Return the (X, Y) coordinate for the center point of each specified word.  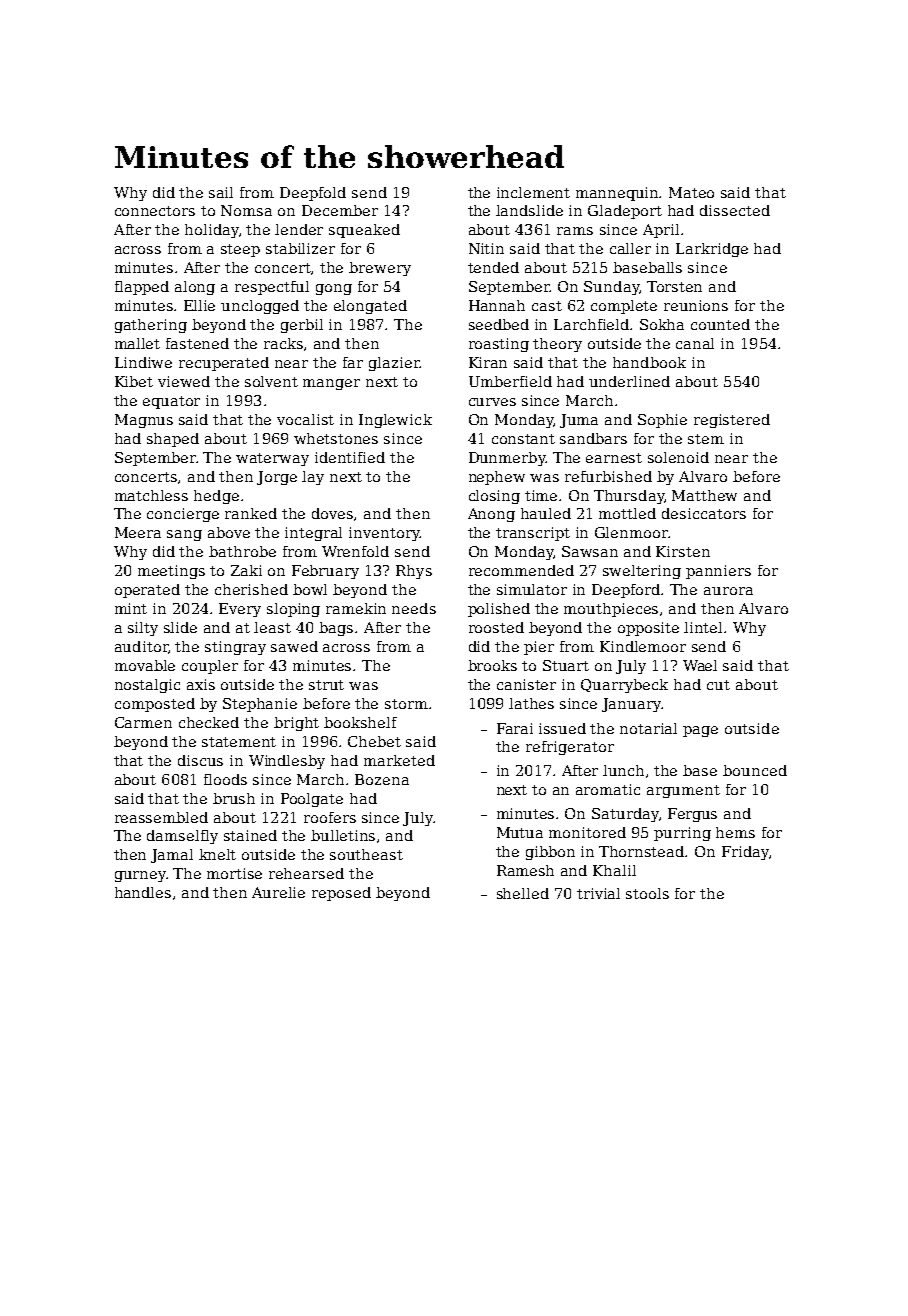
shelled (523, 893)
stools (647, 893)
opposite (648, 629)
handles (143, 892)
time (541, 495)
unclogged (260, 307)
